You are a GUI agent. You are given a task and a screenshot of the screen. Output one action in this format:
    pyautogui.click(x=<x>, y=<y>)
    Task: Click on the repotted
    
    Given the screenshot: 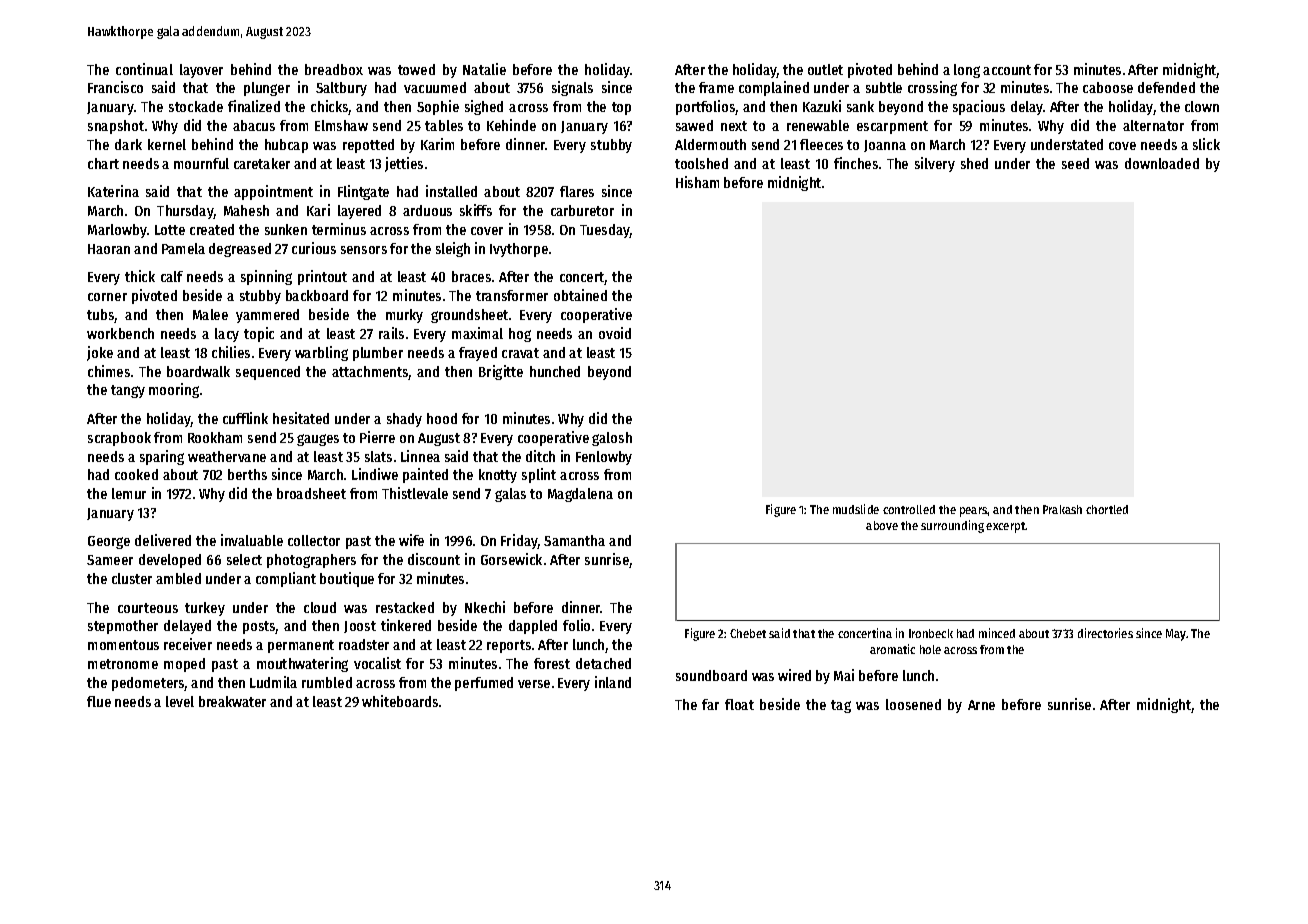 What is the action you would take?
    pyautogui.click(x=368, y=146)
